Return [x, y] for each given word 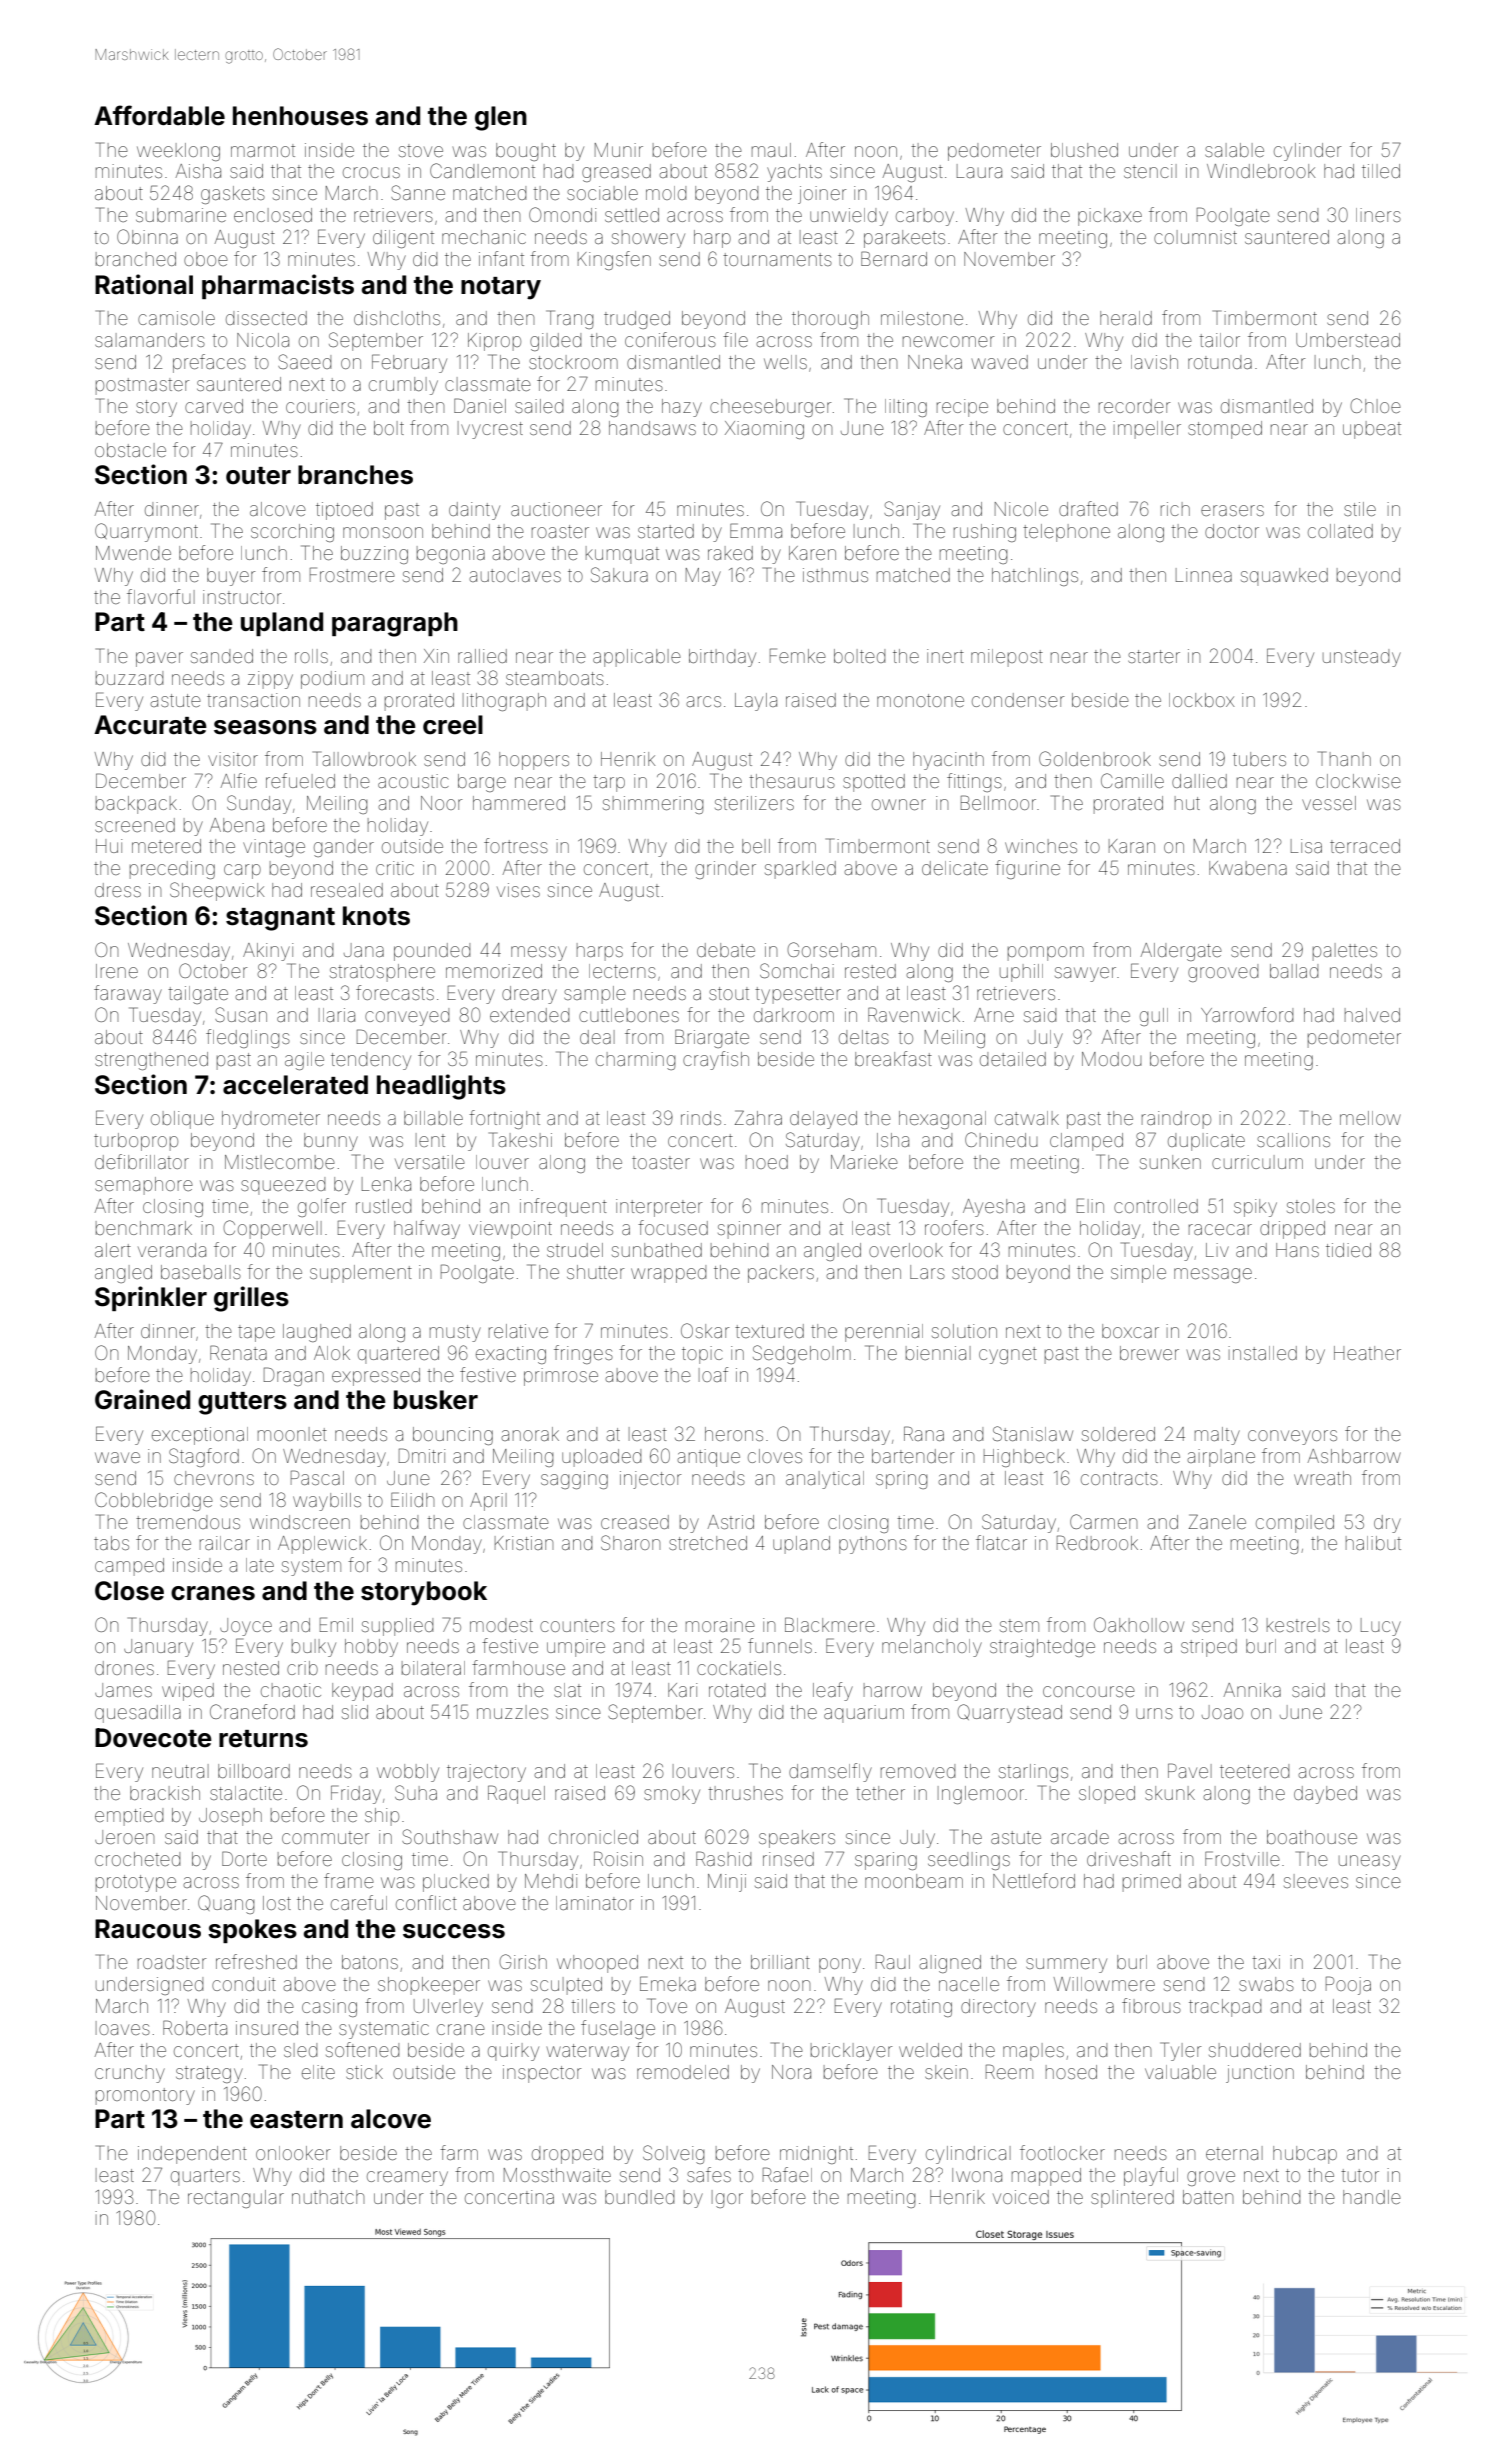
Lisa [1306, 846]
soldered [1118, 1434]
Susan [241, 1014]
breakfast [893, 1058]
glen [501, 118]
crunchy [130, 2074]
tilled [1381, 171]
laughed [317, 1333]
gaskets [233, 195]
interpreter [659, 1208]
